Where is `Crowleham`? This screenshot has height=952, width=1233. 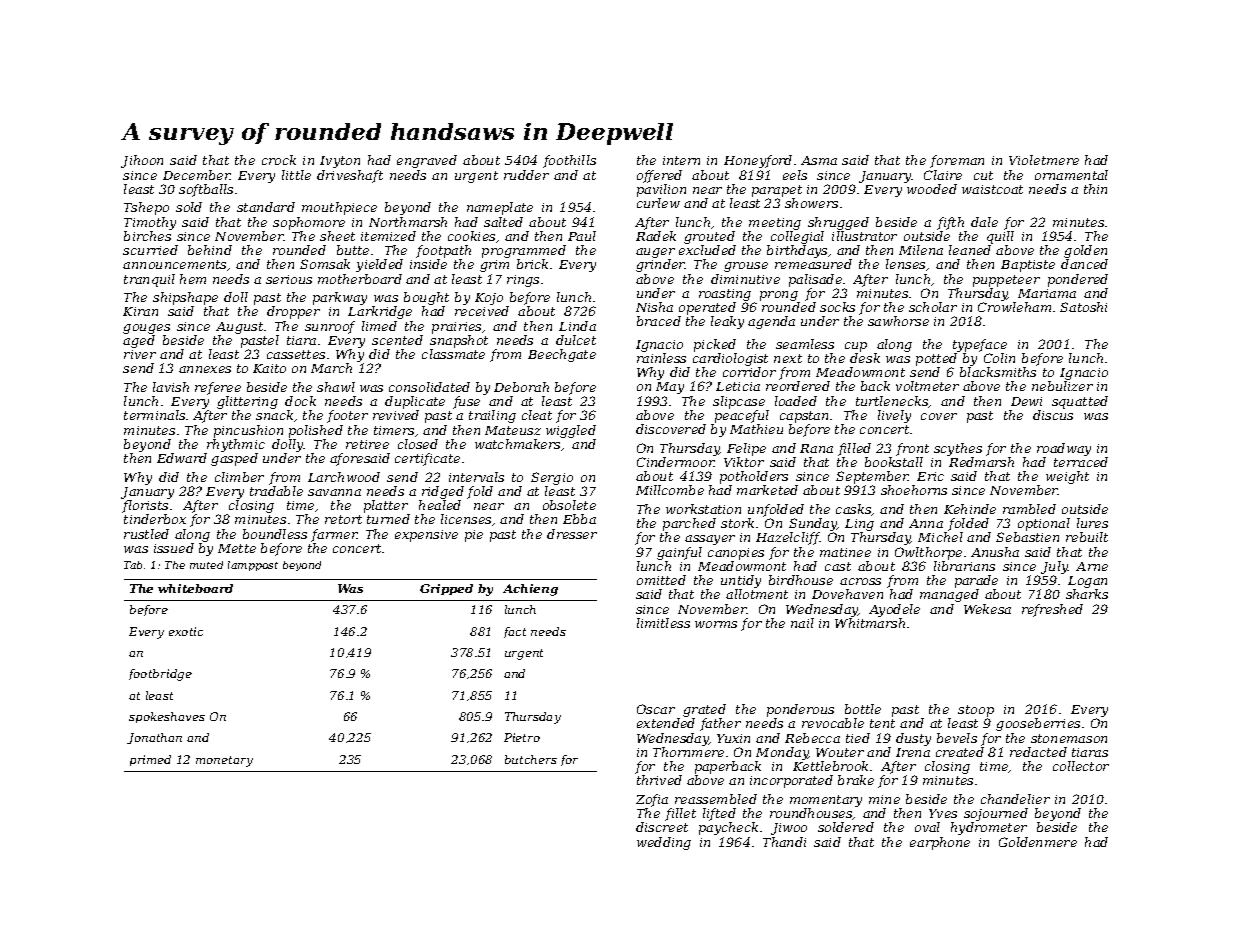
Crowleham is located at coordinates (1014, 307).
